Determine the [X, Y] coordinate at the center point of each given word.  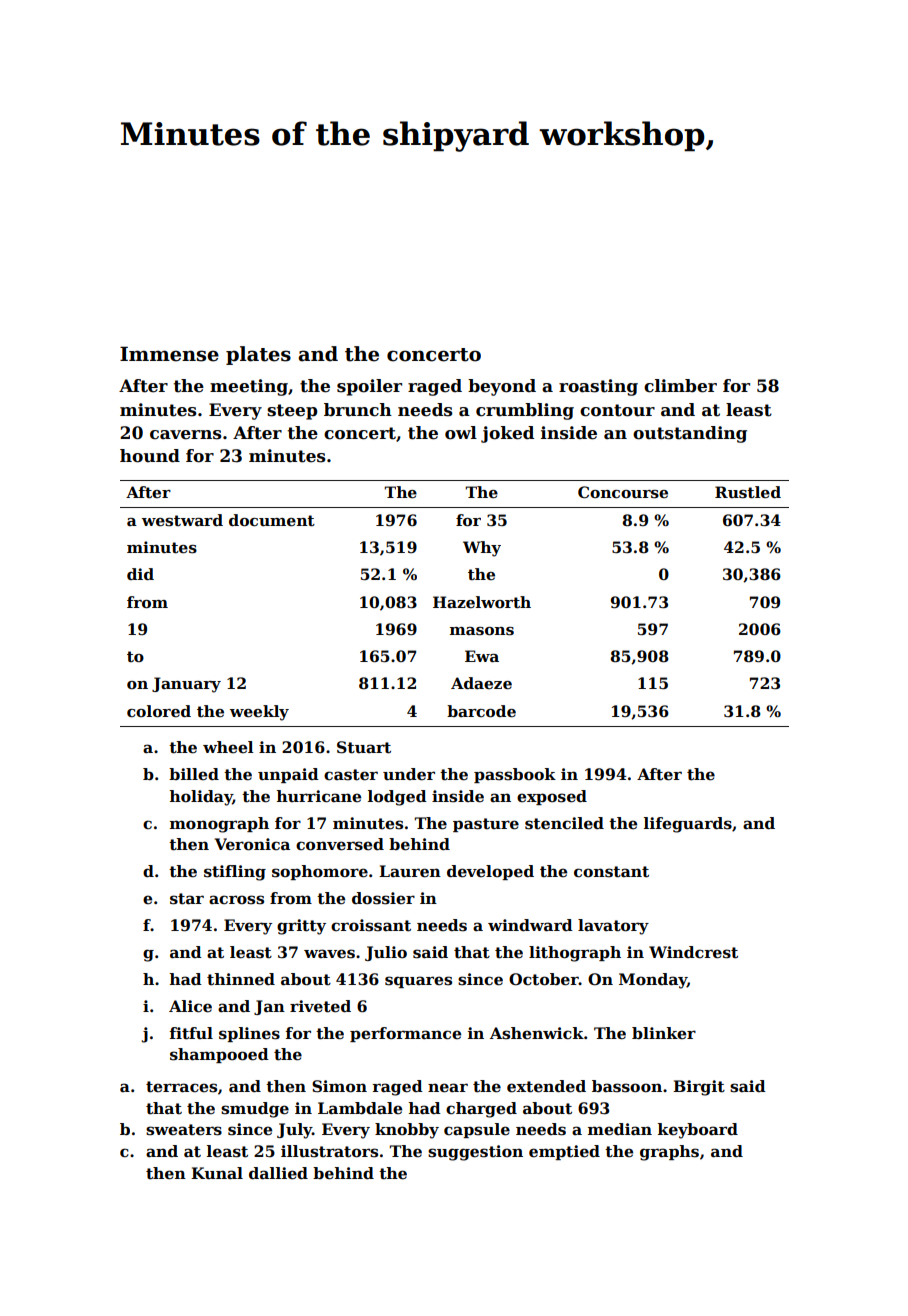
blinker [664, 1033]
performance [405, 1034]
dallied [278, 1173]
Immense [169, 354]
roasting [598, 387]
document [272, 520]
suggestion [475, 1153]
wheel [228, 747]
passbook [515, 775]
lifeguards [688, 825]
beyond [502, 387]
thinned [241, 979]
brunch [358, 410]
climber [680, 386]
